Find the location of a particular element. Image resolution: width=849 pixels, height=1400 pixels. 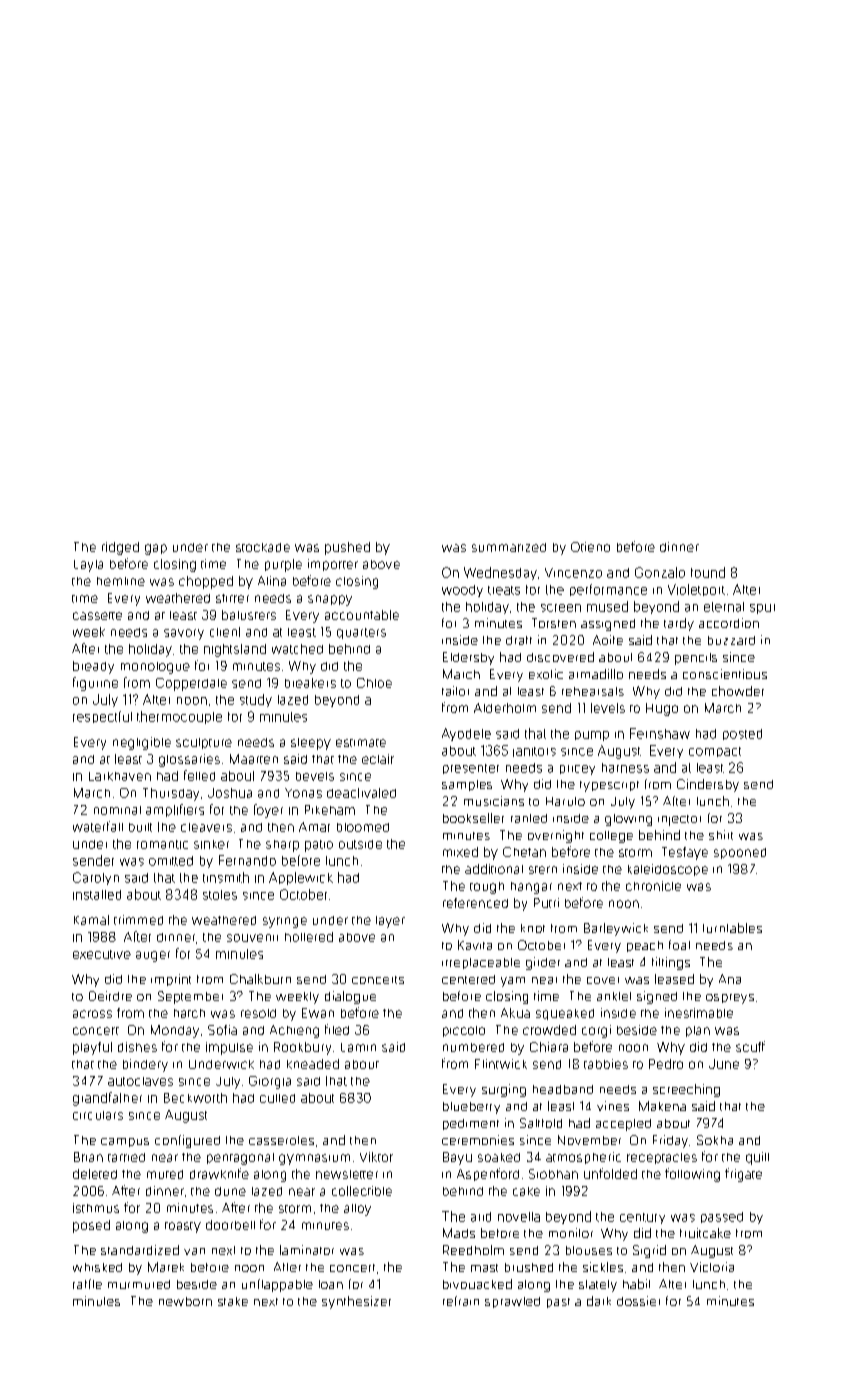

dark is located at coordinates (599, 1301).
